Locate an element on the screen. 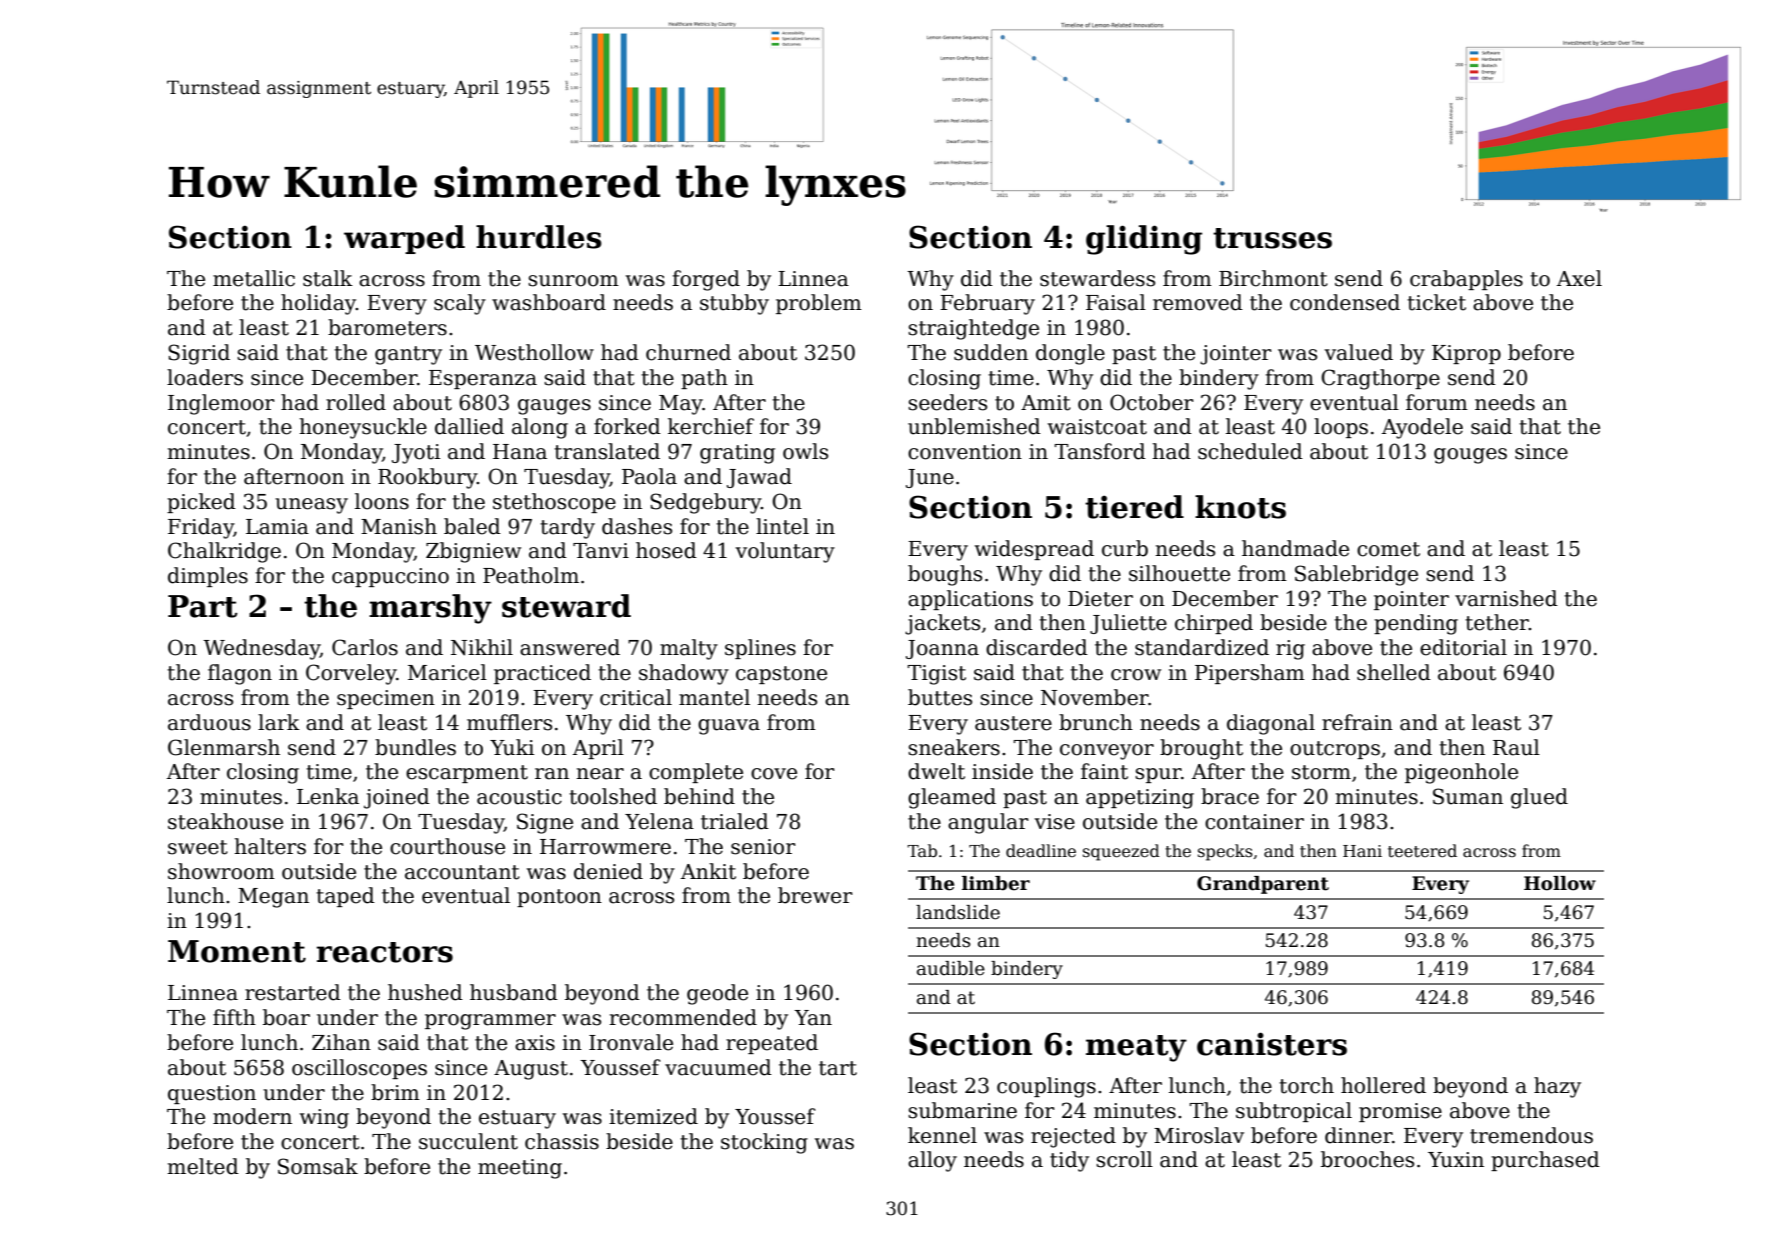 Image resolution: width=1771 pixels, height=1252 pixels. Esperanza is located at coordinates (483, 379).
